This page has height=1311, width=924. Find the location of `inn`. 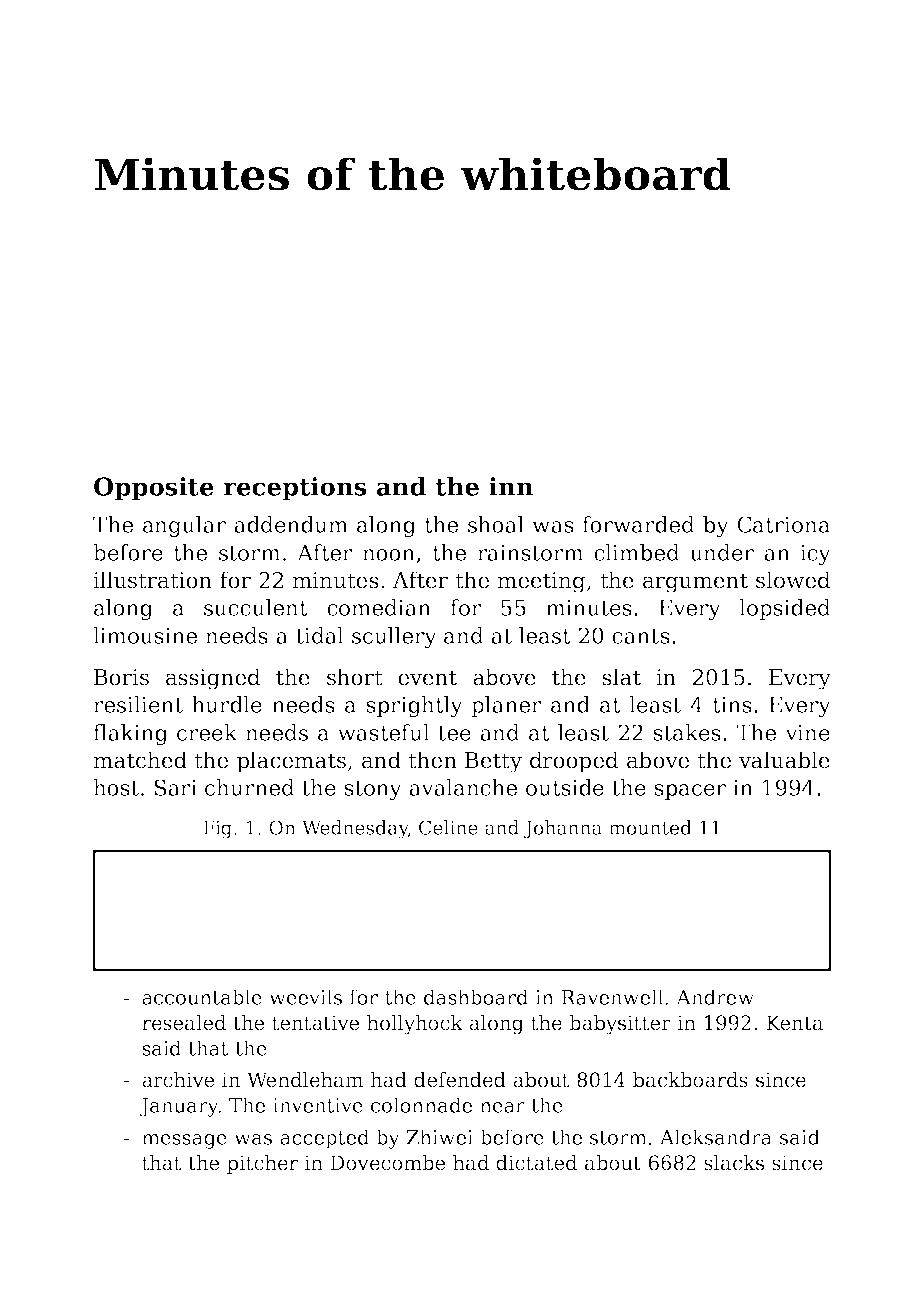

inn is located at coordinates (511, 486).
